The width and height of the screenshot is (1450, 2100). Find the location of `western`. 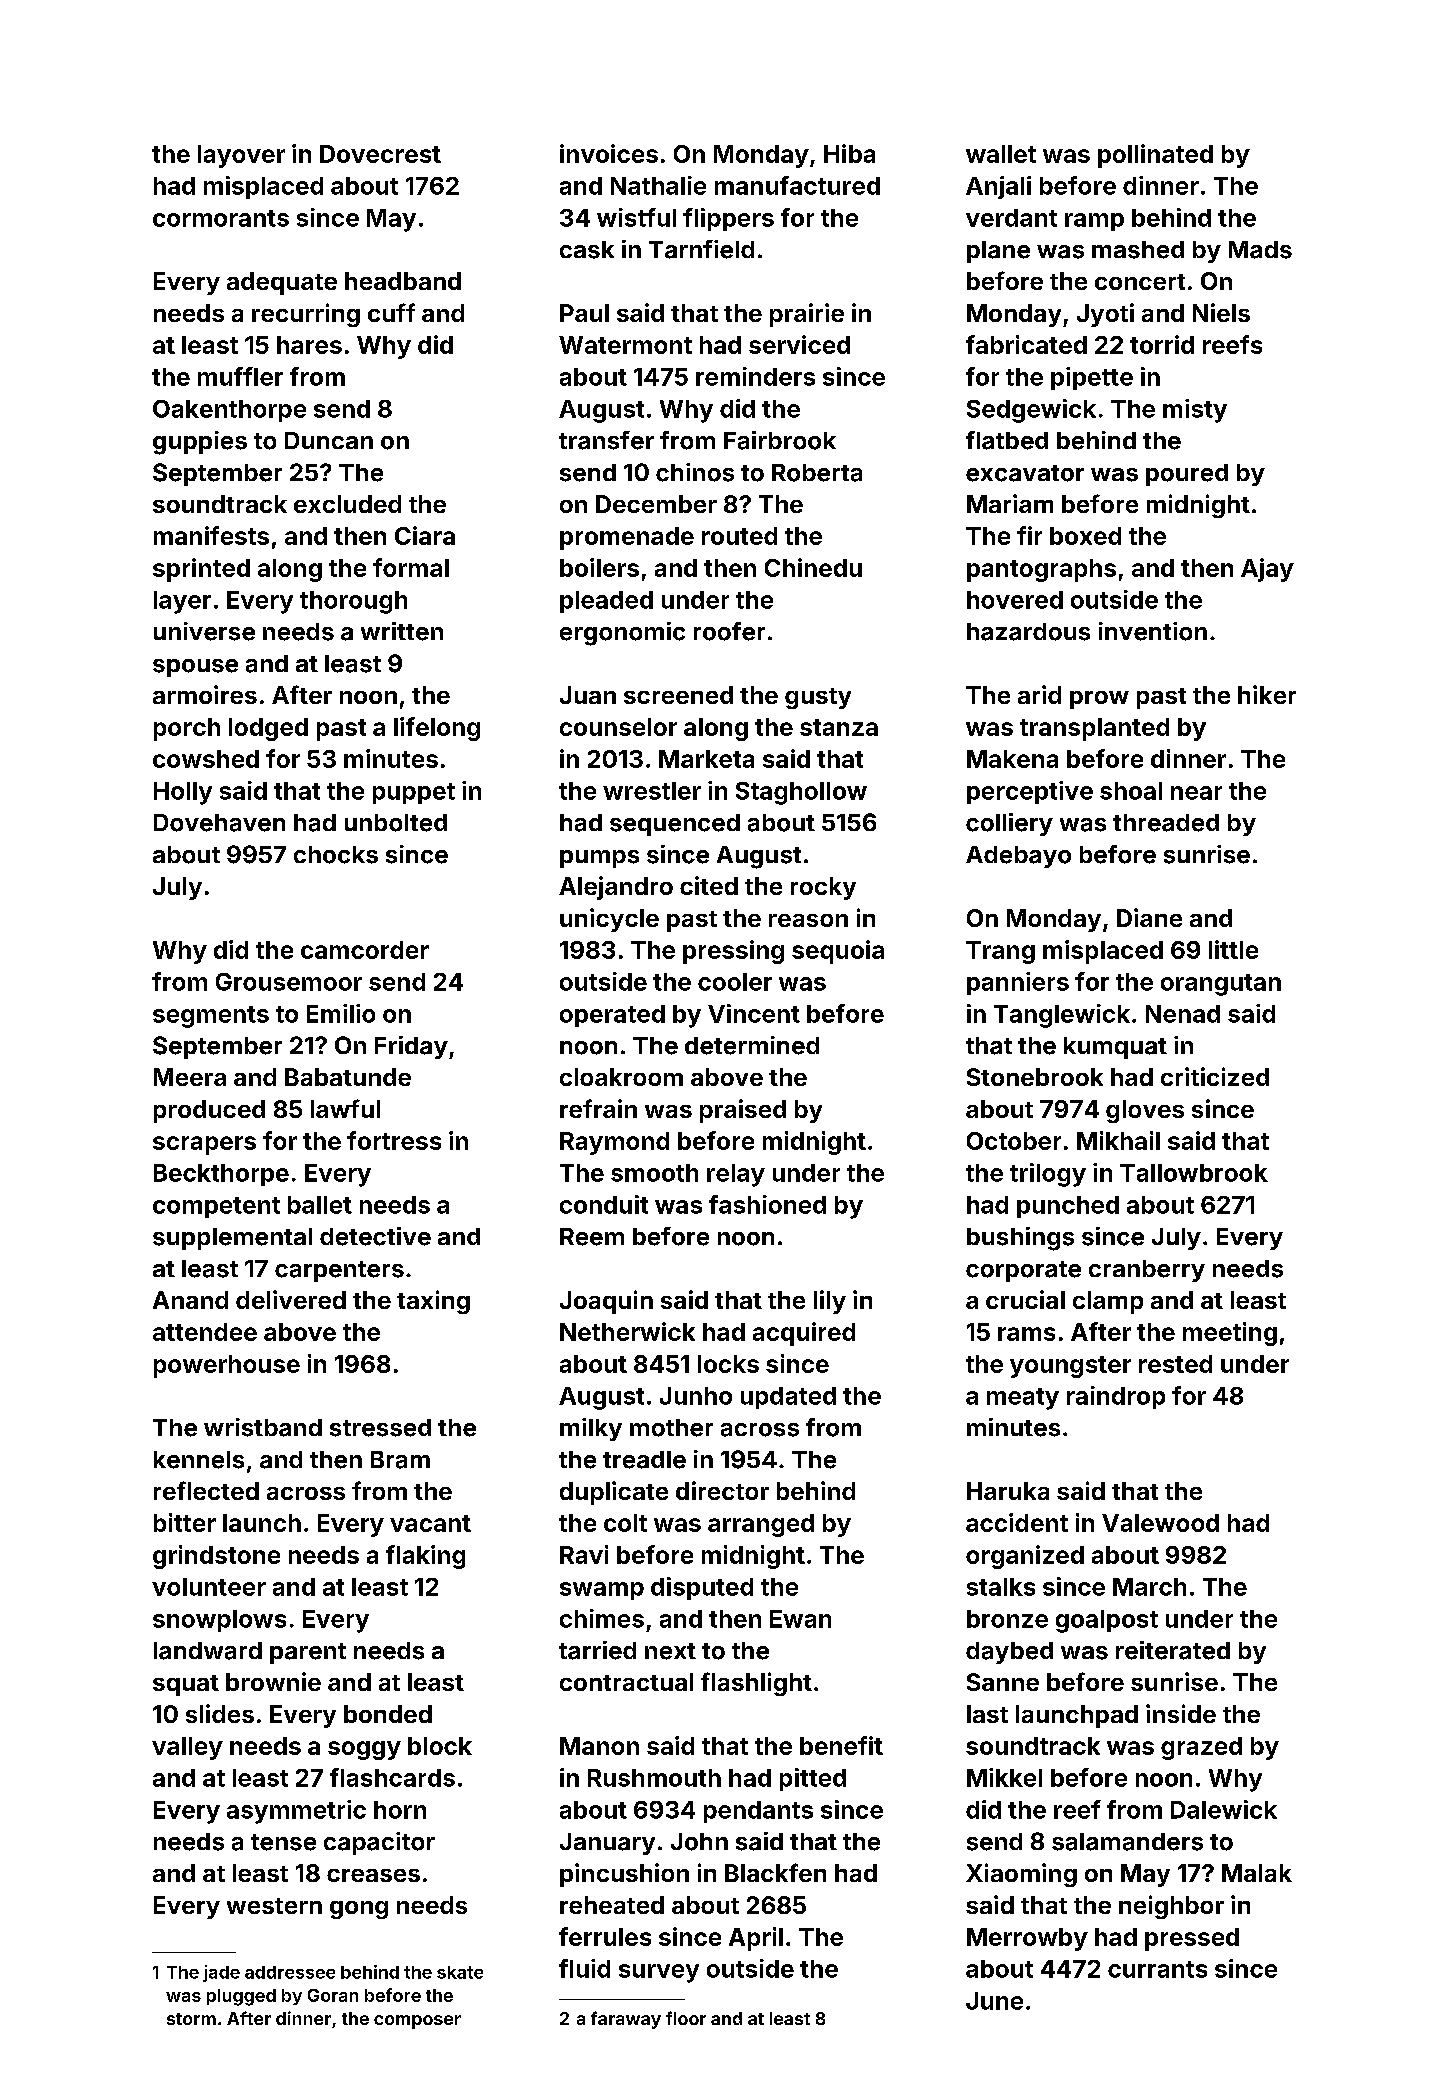

western is located at coordinates (274, 1906).
